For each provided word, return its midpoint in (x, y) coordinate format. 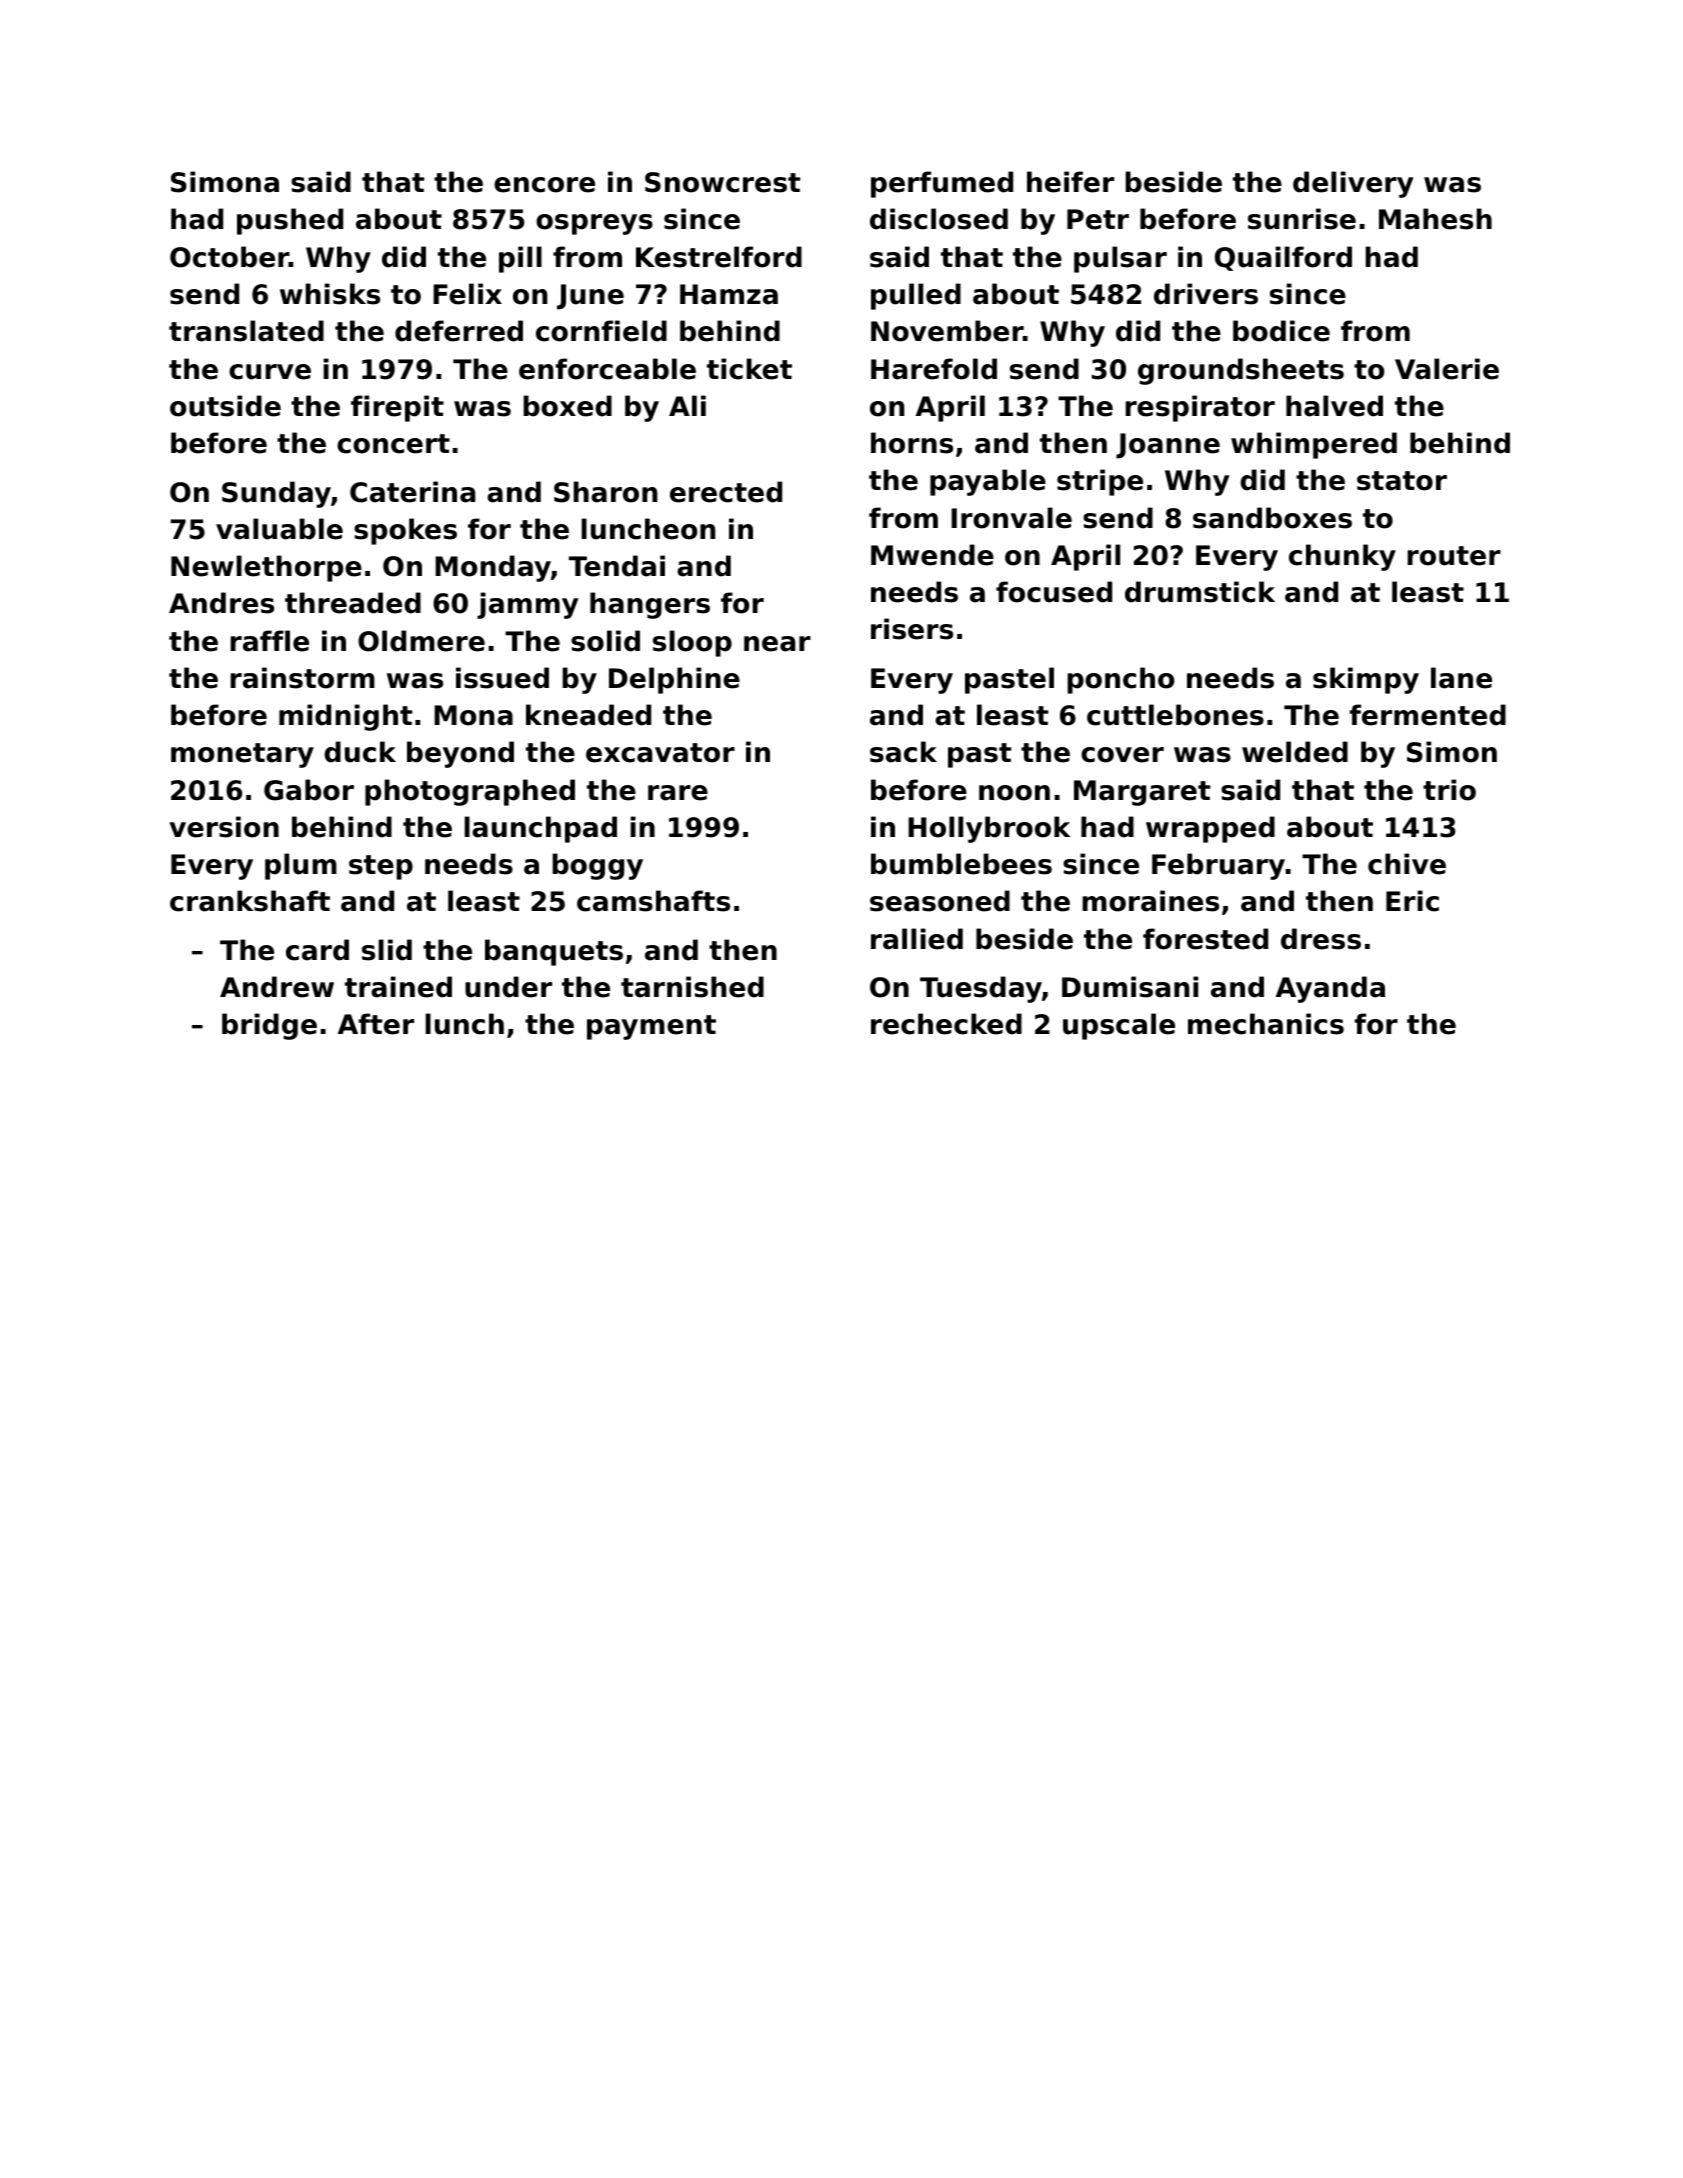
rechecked (946, 1024)
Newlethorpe (266, 568)
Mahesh (1435, 219)
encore (544, 185)
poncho (1120, 680)
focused (1054, 592)
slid (387, 950)
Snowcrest (722, 182)
